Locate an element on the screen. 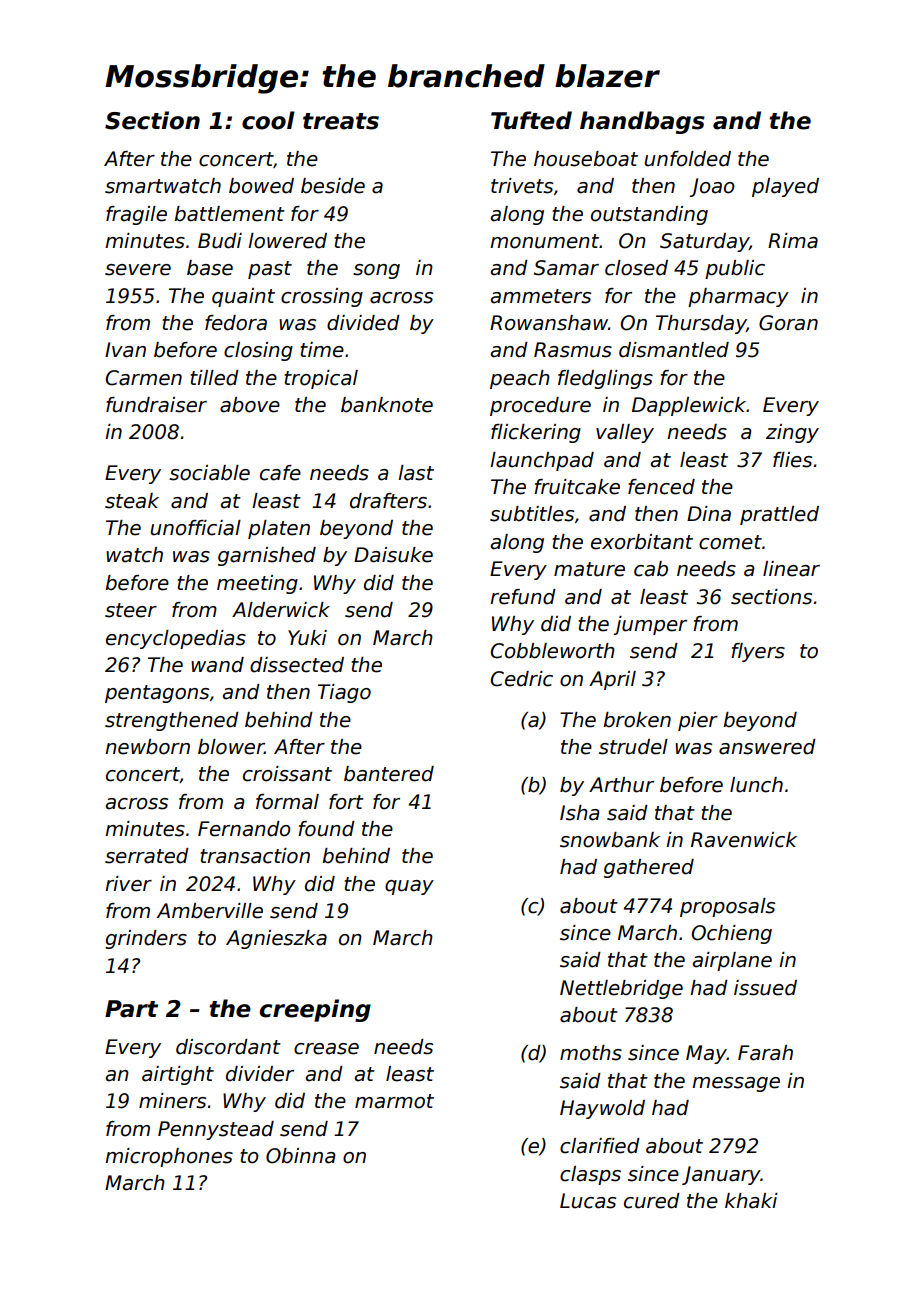 Image resolution: width=924 pixels, height=1311 pixels. cured is located at coordinates (652, 1201).
